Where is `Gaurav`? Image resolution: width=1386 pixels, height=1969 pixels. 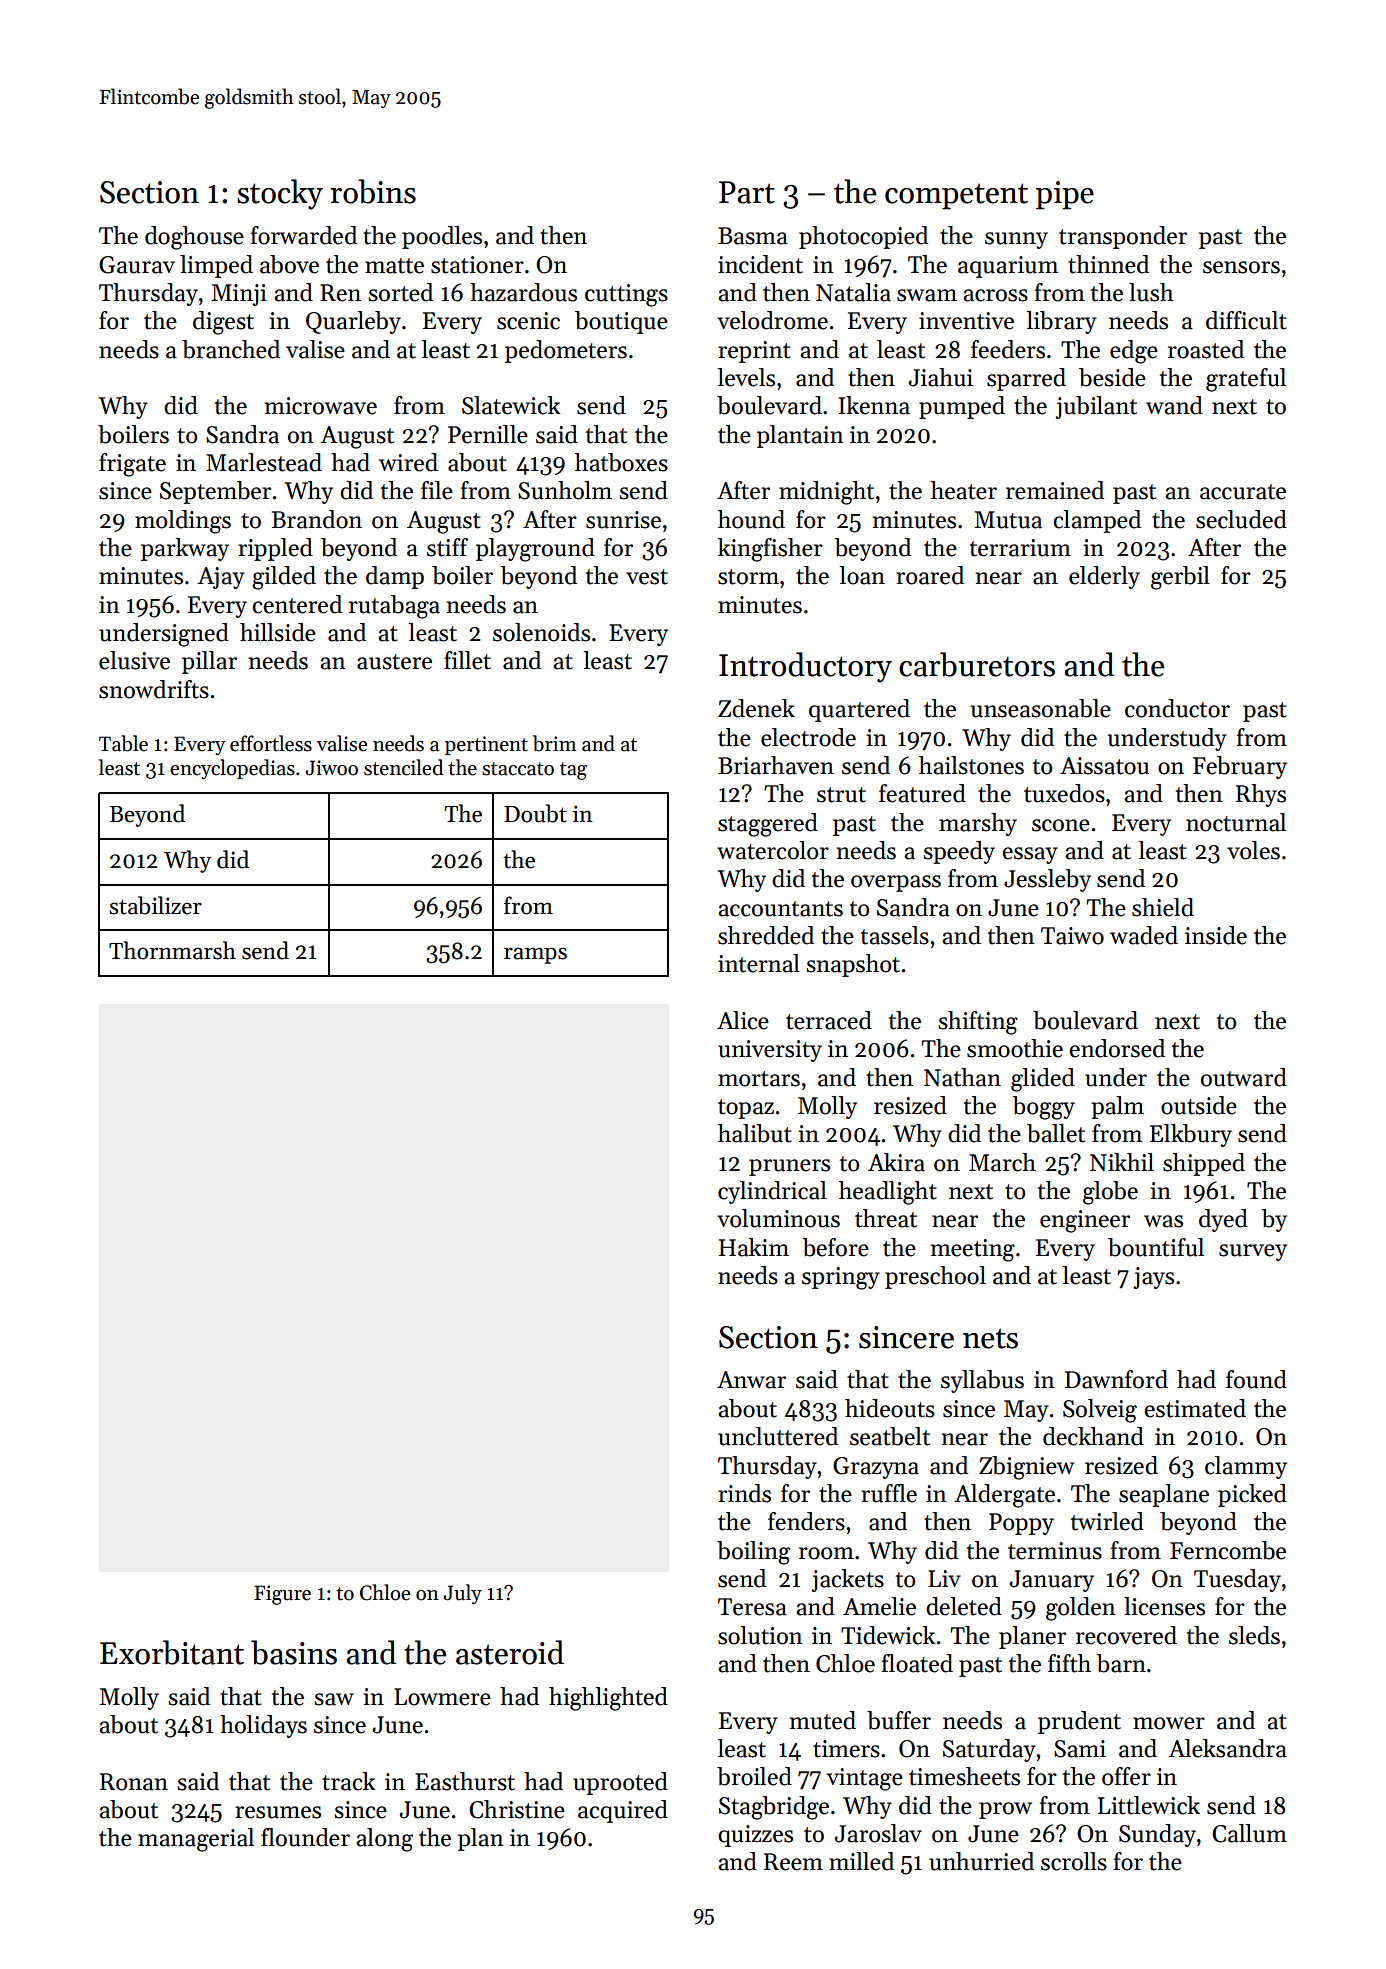
Gaurav is located at coordinates (137, 265).
